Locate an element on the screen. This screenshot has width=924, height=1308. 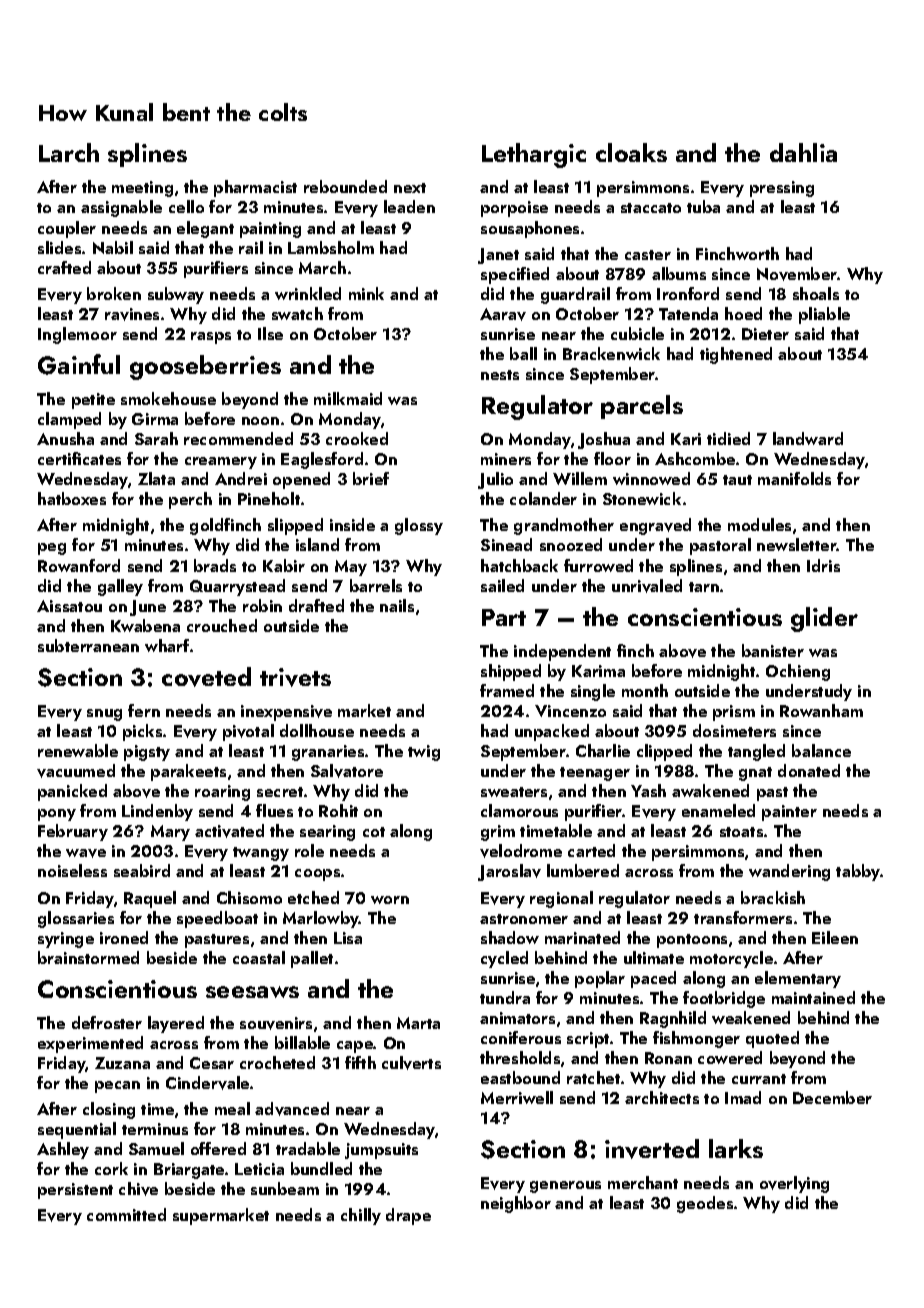
Cindervale is located at coordinates (207, 1083).
